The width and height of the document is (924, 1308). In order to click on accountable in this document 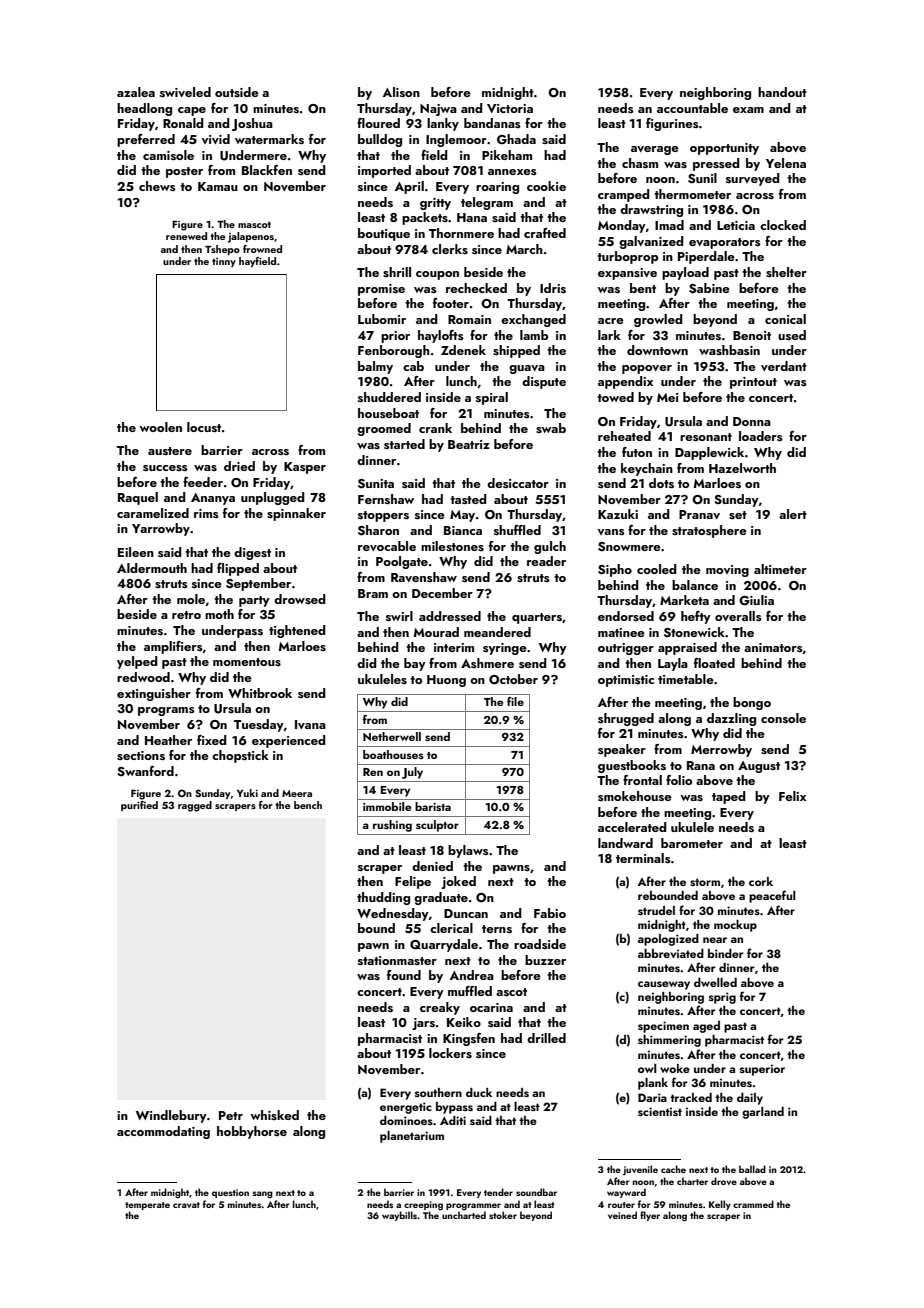, I will do `click(692, 108)`.
